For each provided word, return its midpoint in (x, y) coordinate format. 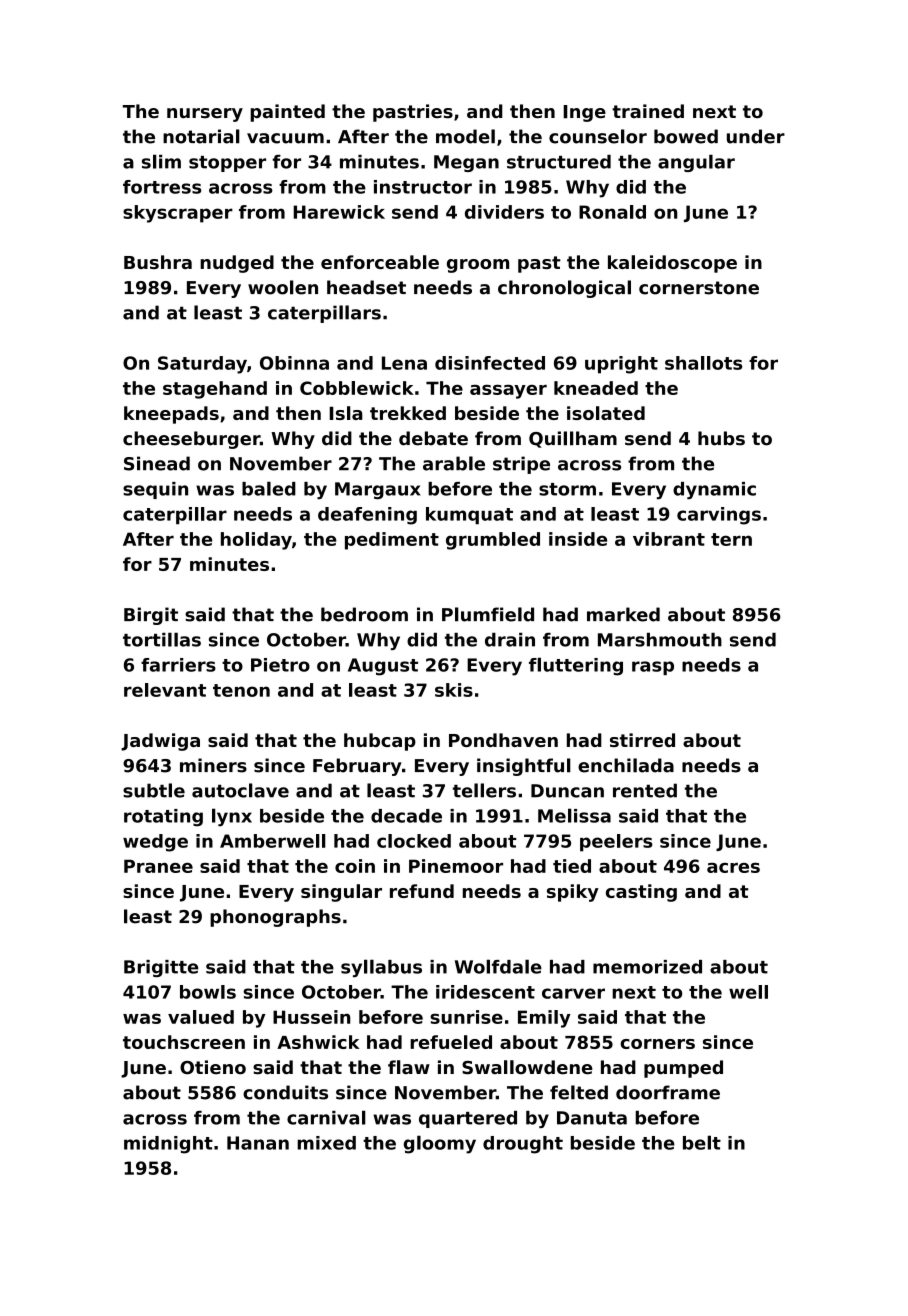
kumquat (469, 515)
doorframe (668, 1092)
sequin (155, 490)
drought (523, 1145)
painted (287, 113)
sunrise (466, 1017)
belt (702, 1142)
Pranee (158, 866)
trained (648, 111)
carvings (719, 516)
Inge (584, 113)
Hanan (258, 1143)
